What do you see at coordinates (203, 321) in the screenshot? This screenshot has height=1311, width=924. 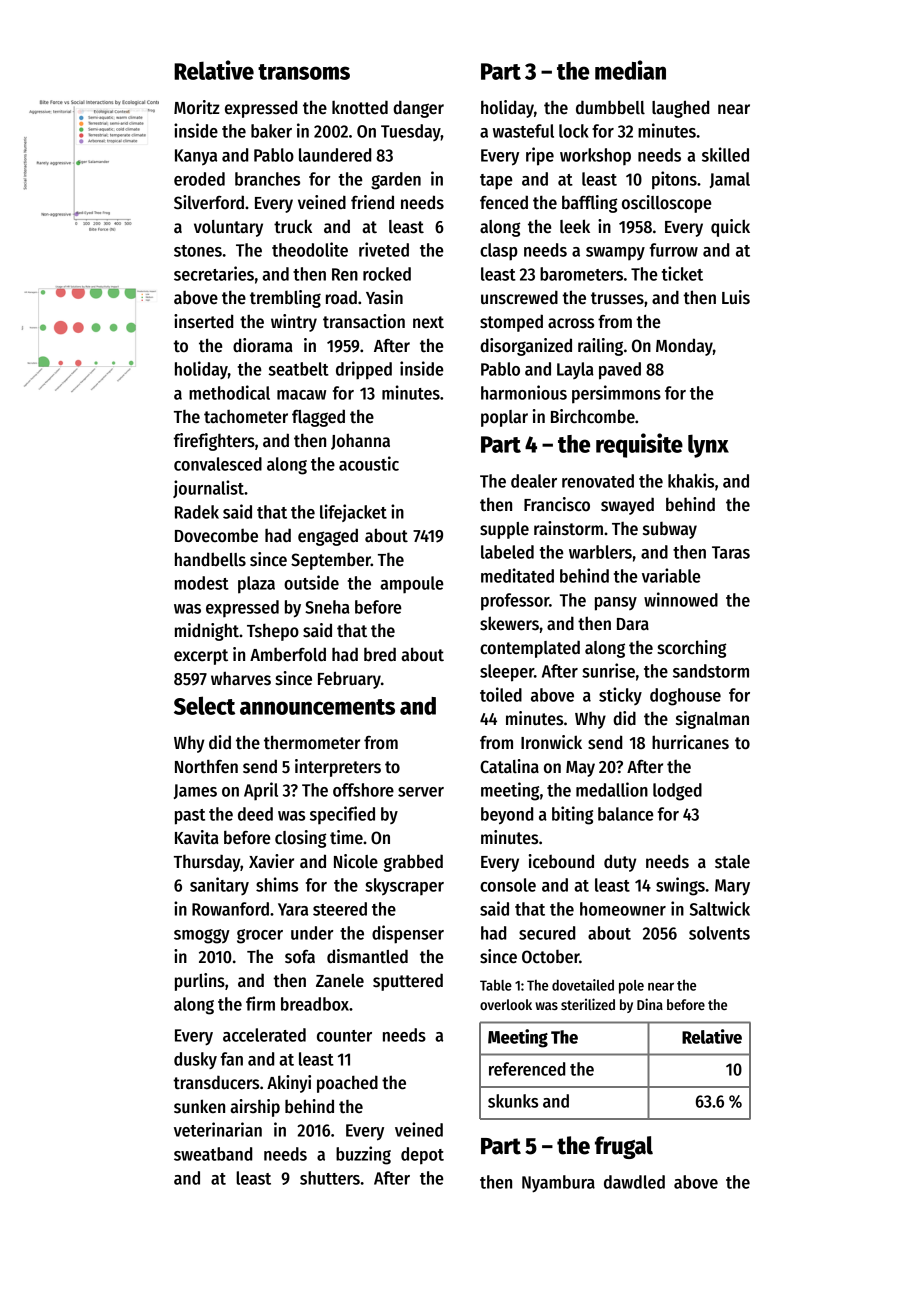 I see `inserted` at bounding box center [203, 321].
